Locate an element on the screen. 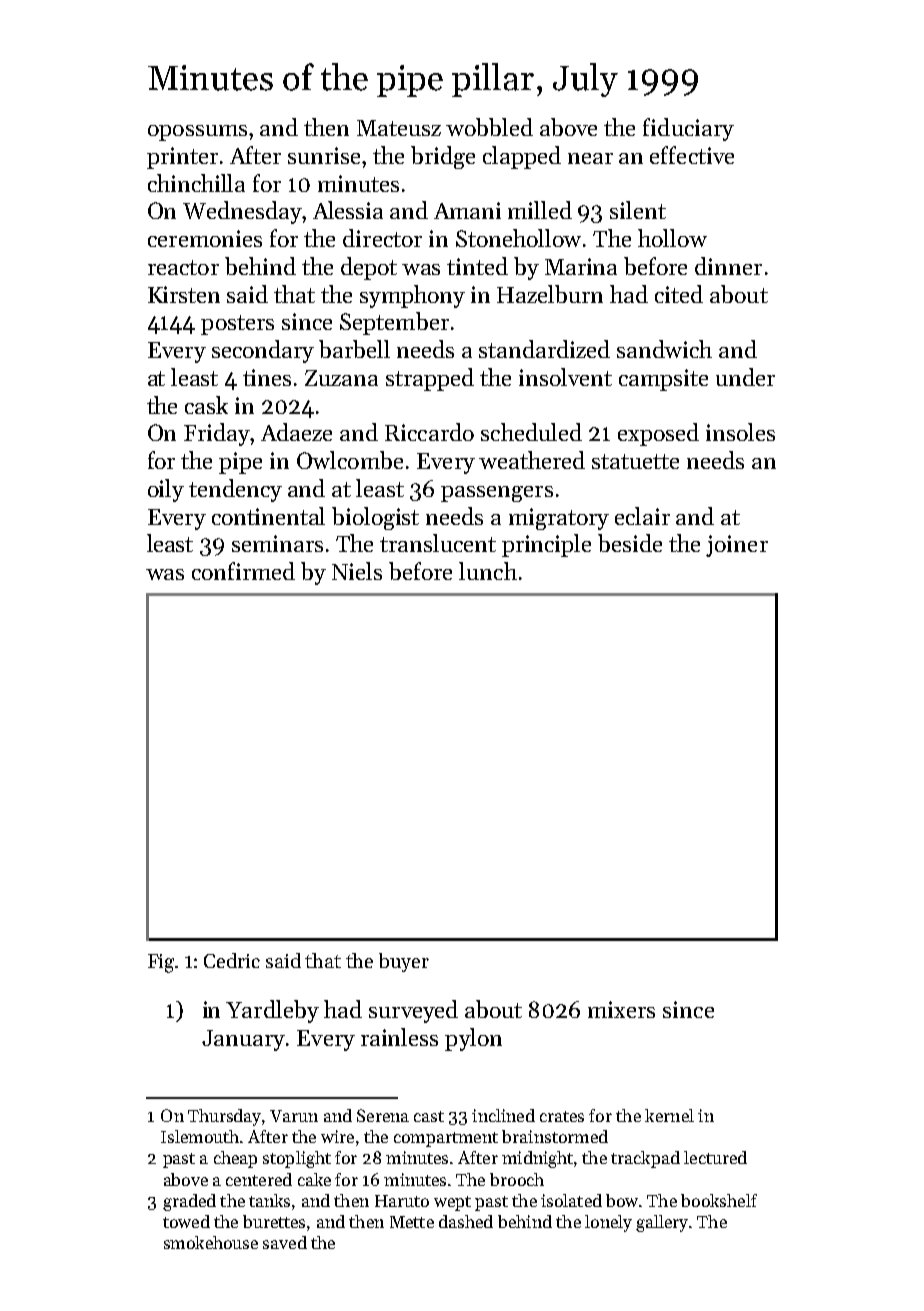  Marina is located at coordinates (581, 266).
